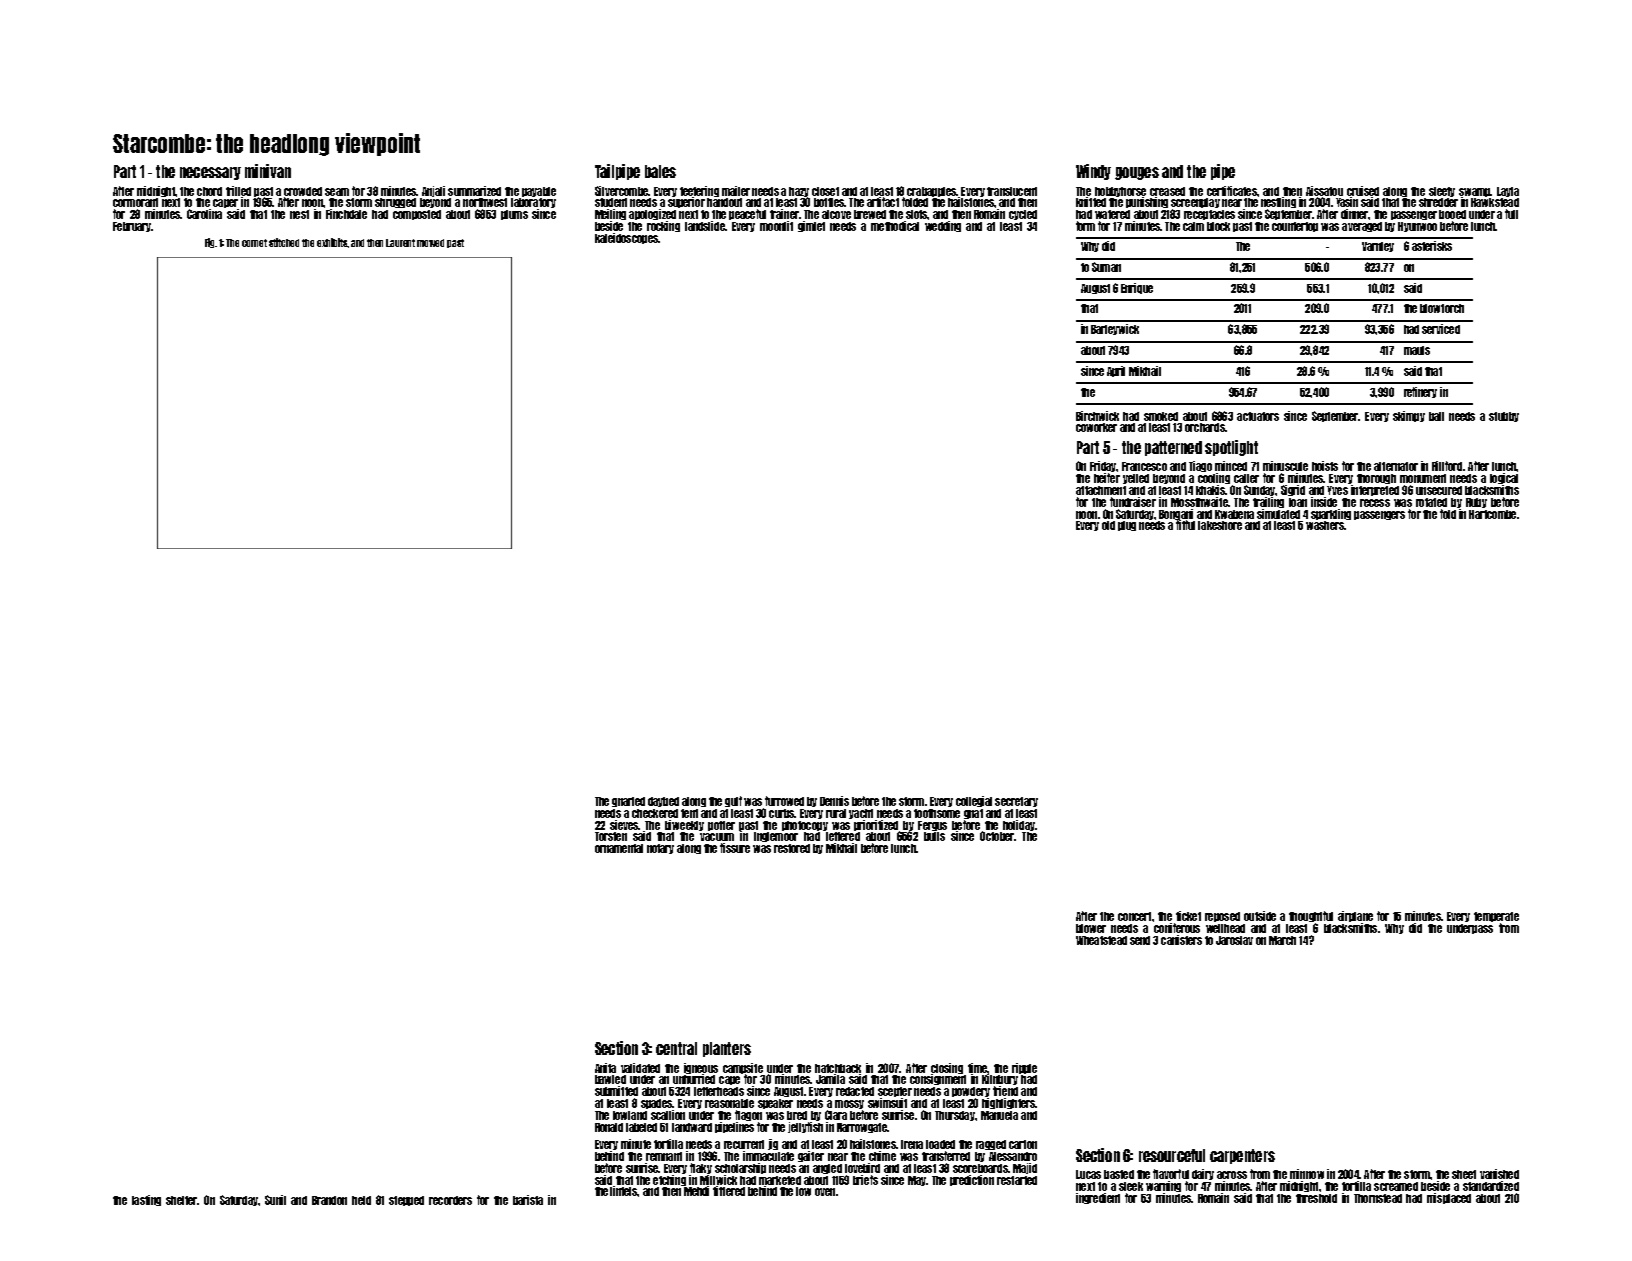 The height and width of the screenshot is (1261, 1632). What do you see at coordinates (895, 226) in the screenshot?
I see `methodical` at bounding box center [895, 226].
